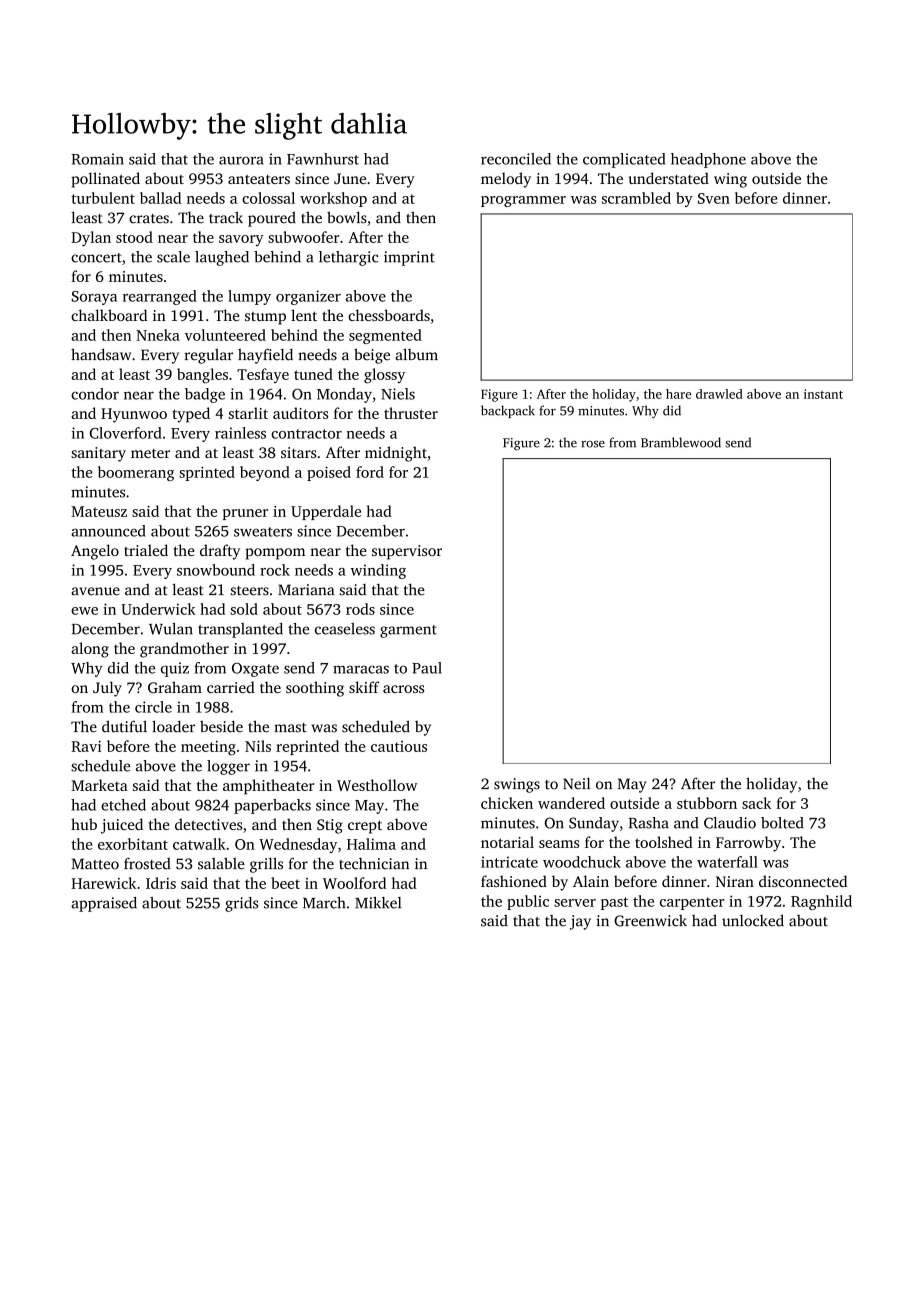 The image size is (924, 1308). I want to click on rose, so click(593, 444).
